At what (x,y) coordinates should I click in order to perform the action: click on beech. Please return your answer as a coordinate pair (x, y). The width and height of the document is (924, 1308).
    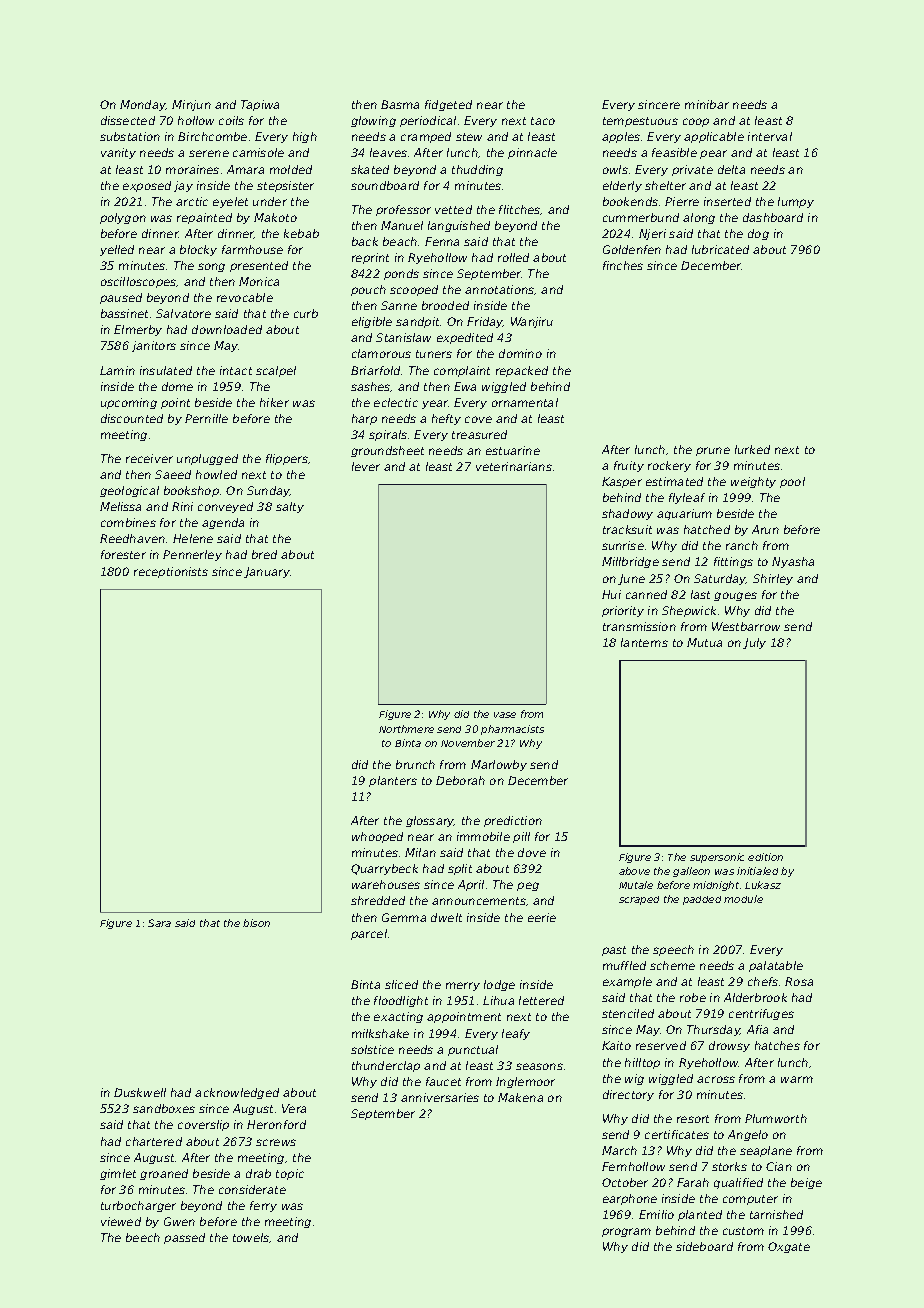
    Looking at the image, I should click on (143, 1237).
